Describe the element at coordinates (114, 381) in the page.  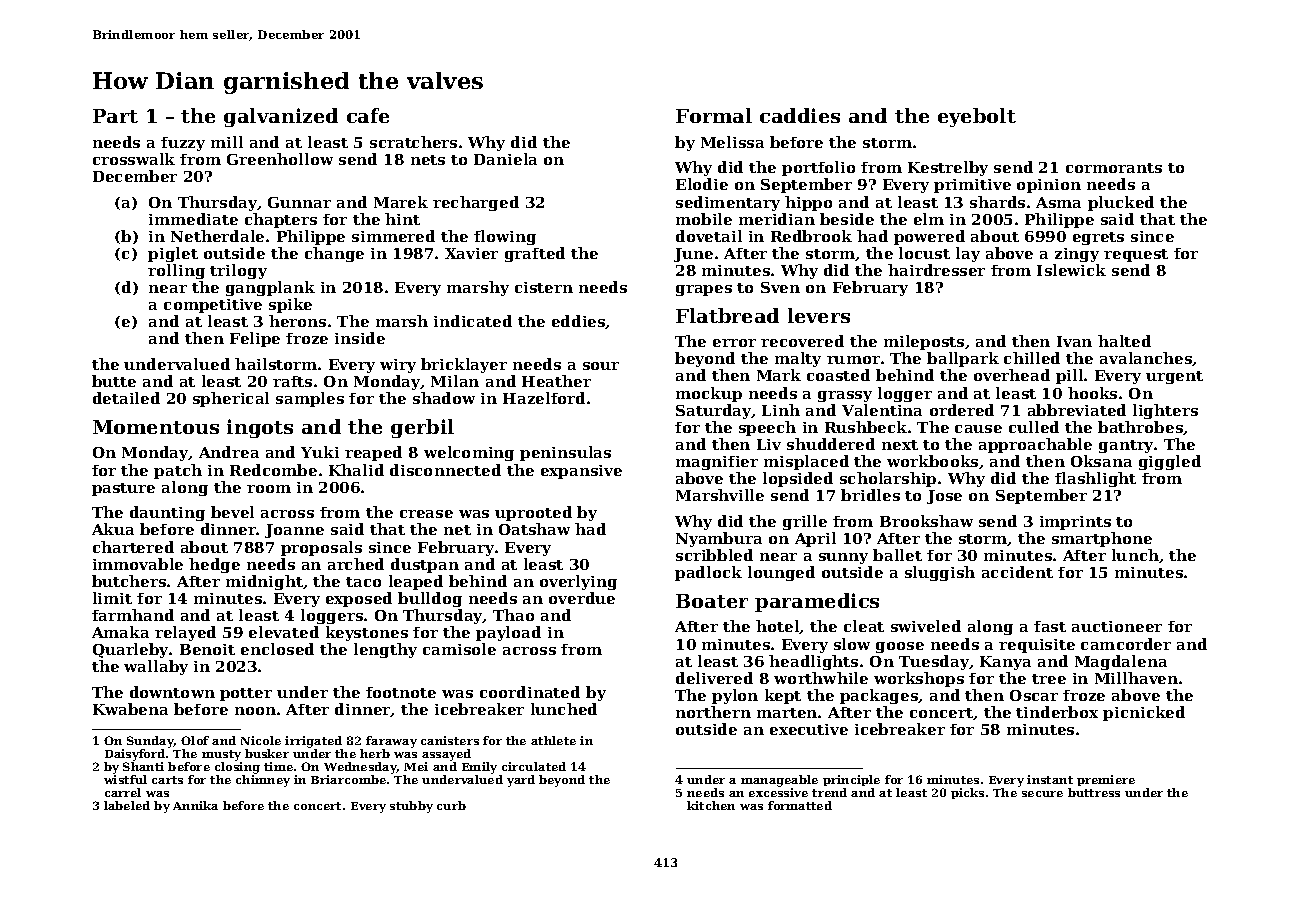
I see `butte` at that location.
